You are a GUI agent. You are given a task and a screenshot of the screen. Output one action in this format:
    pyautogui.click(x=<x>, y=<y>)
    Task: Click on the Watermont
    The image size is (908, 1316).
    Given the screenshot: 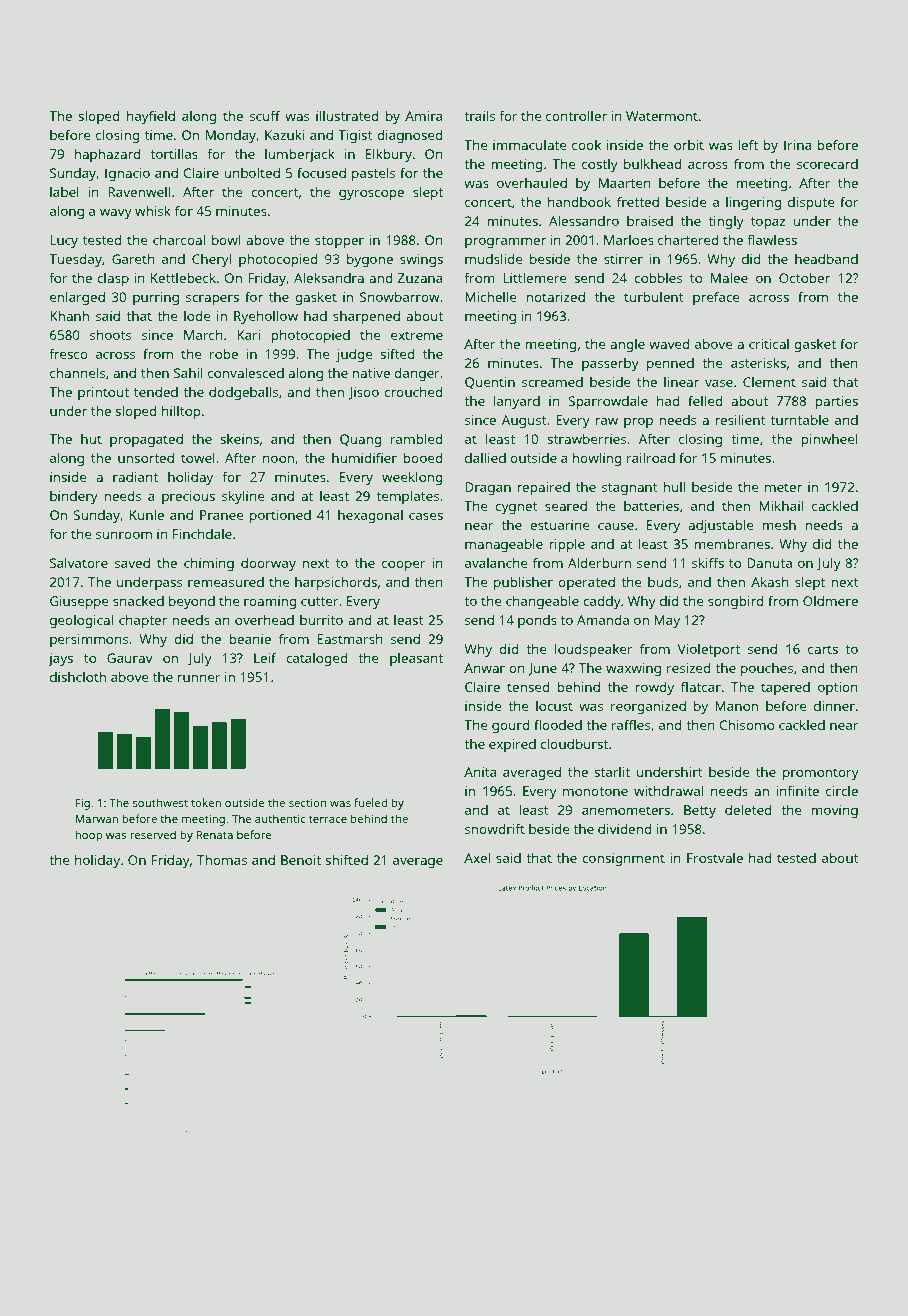 What is the action you would take?
    pyautogui.click(x=662, y=116)
